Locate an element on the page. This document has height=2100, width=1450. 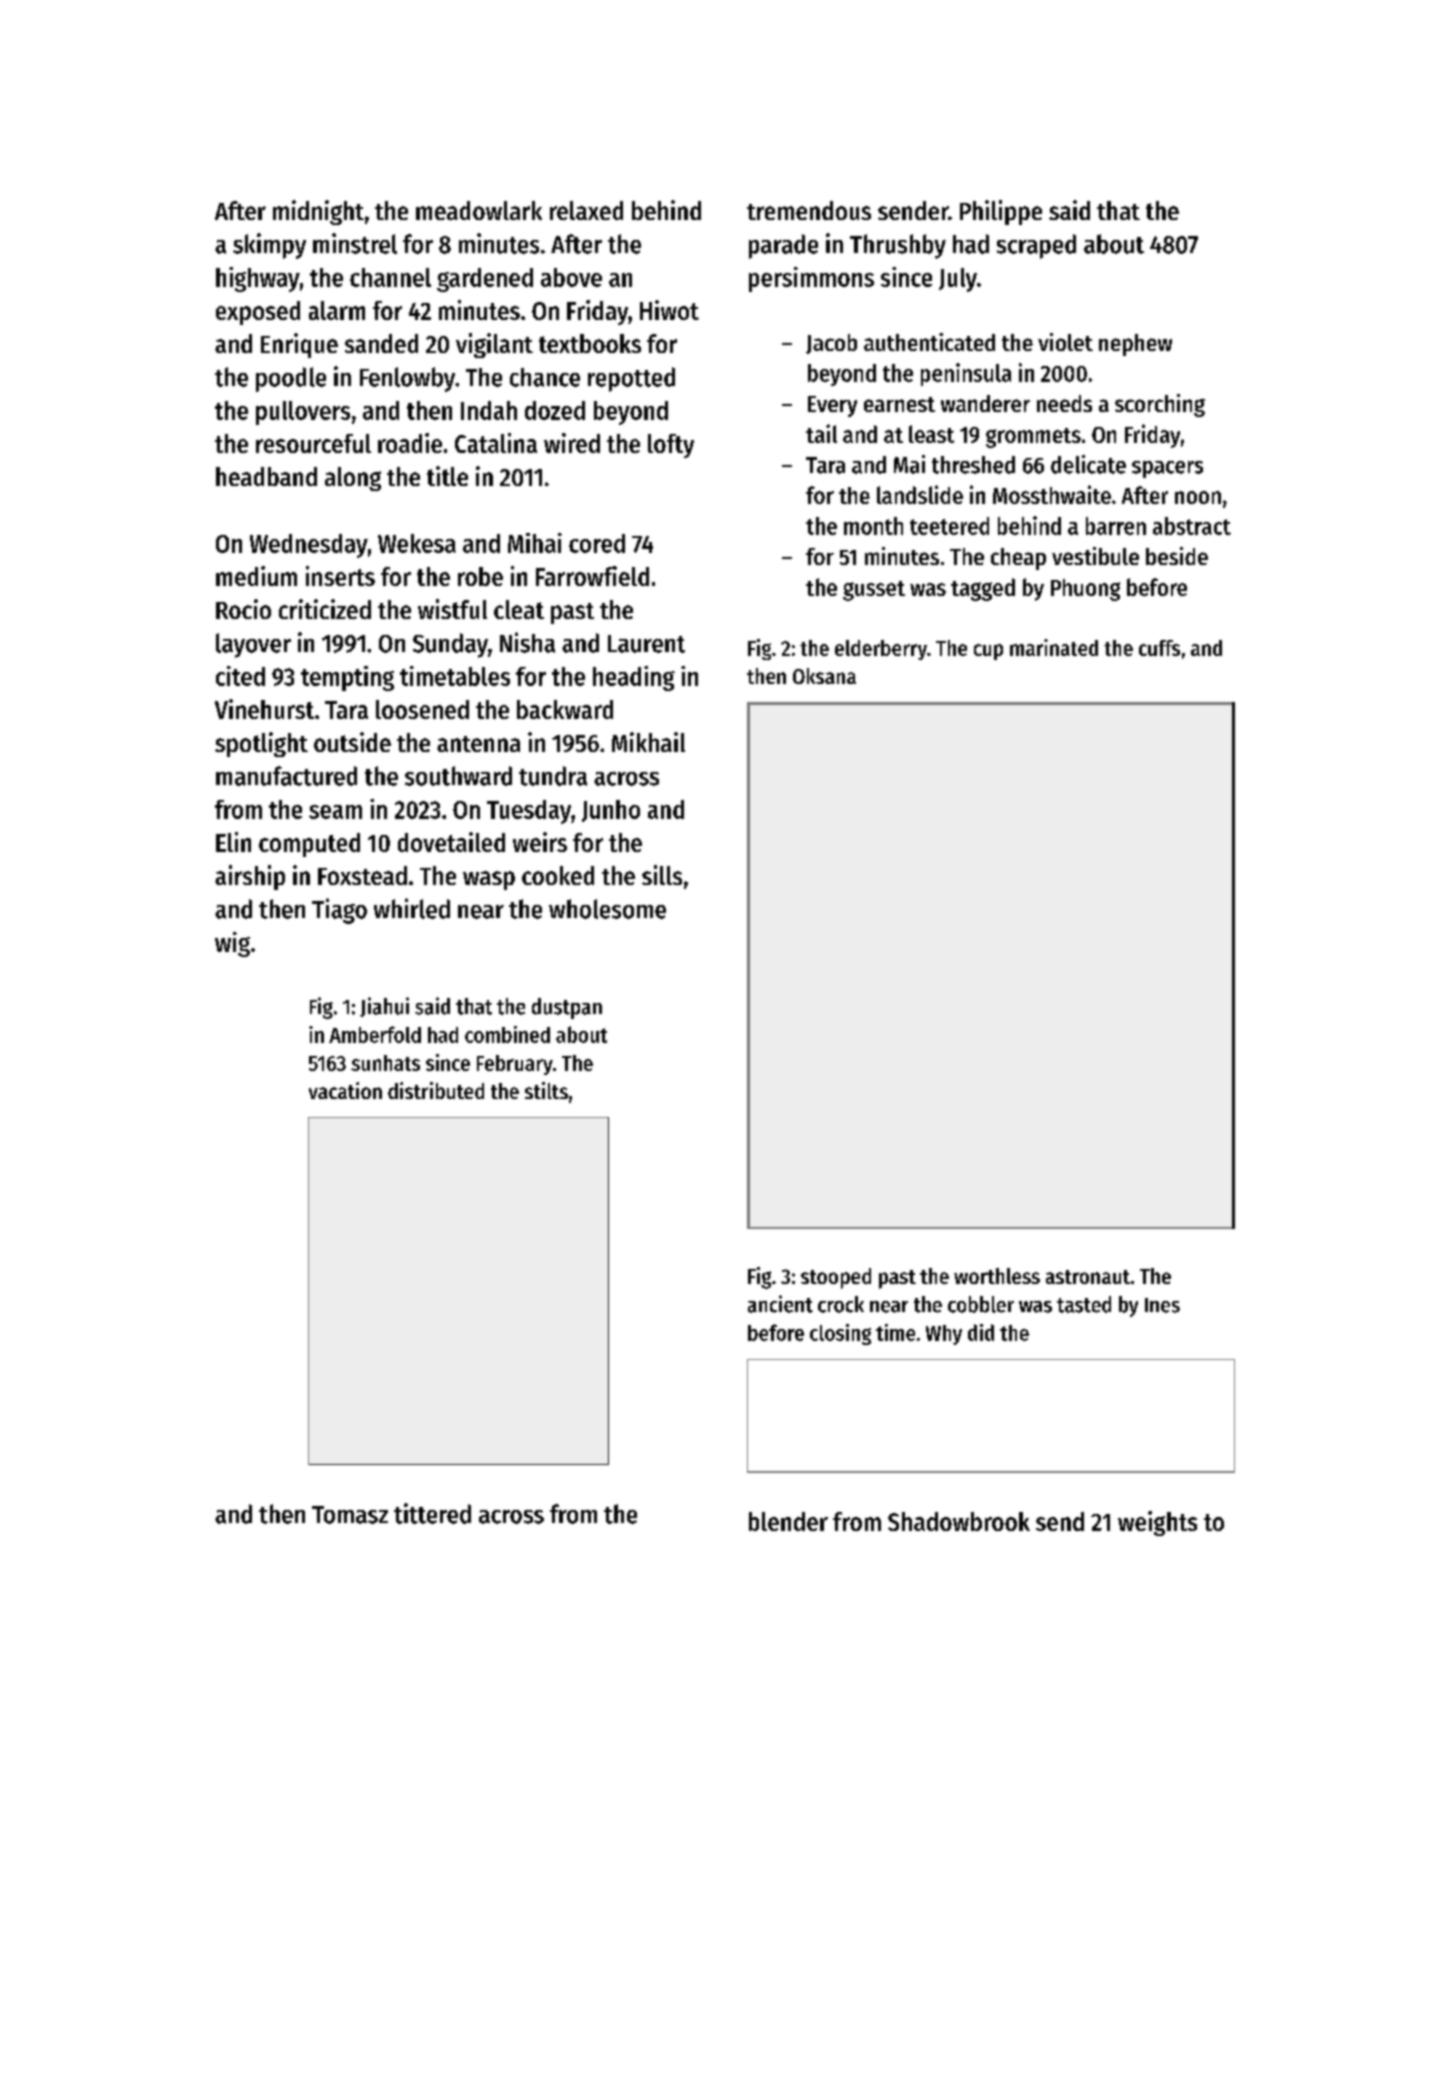
lofty is located at coordinates (671, 446).
